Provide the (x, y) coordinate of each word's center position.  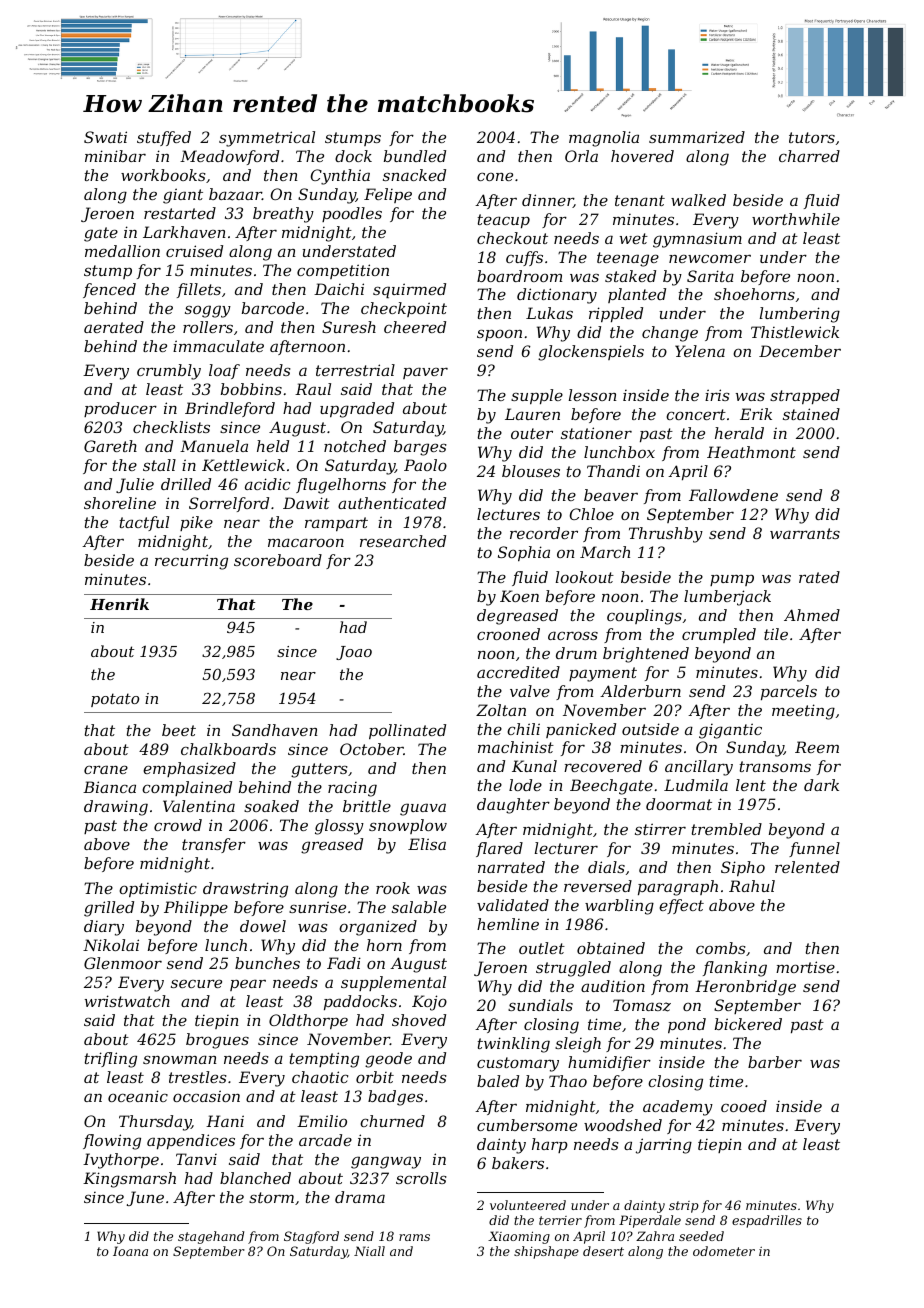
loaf (224, 371)
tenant (640, 200)
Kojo (429, 1003)
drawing (116, 808)
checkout (512, 238)
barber (775, 1062)
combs (721, 948)
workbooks (163, 175)
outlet (542, 948)
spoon (499, 335)
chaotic (320, 1077)
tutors (812, 137)
